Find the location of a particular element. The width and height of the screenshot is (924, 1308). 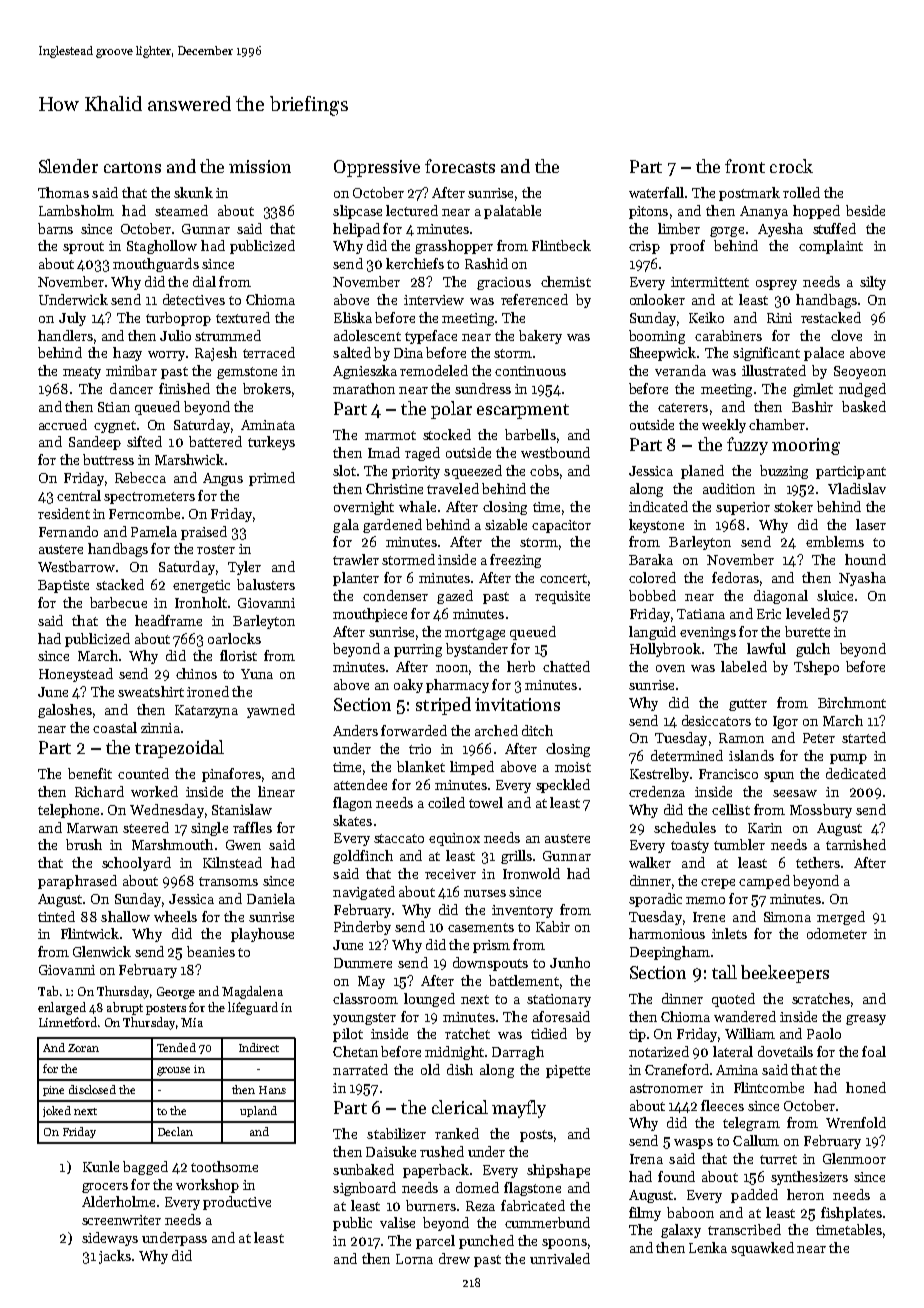

Vladislav is located at coordinates (857, 488).
